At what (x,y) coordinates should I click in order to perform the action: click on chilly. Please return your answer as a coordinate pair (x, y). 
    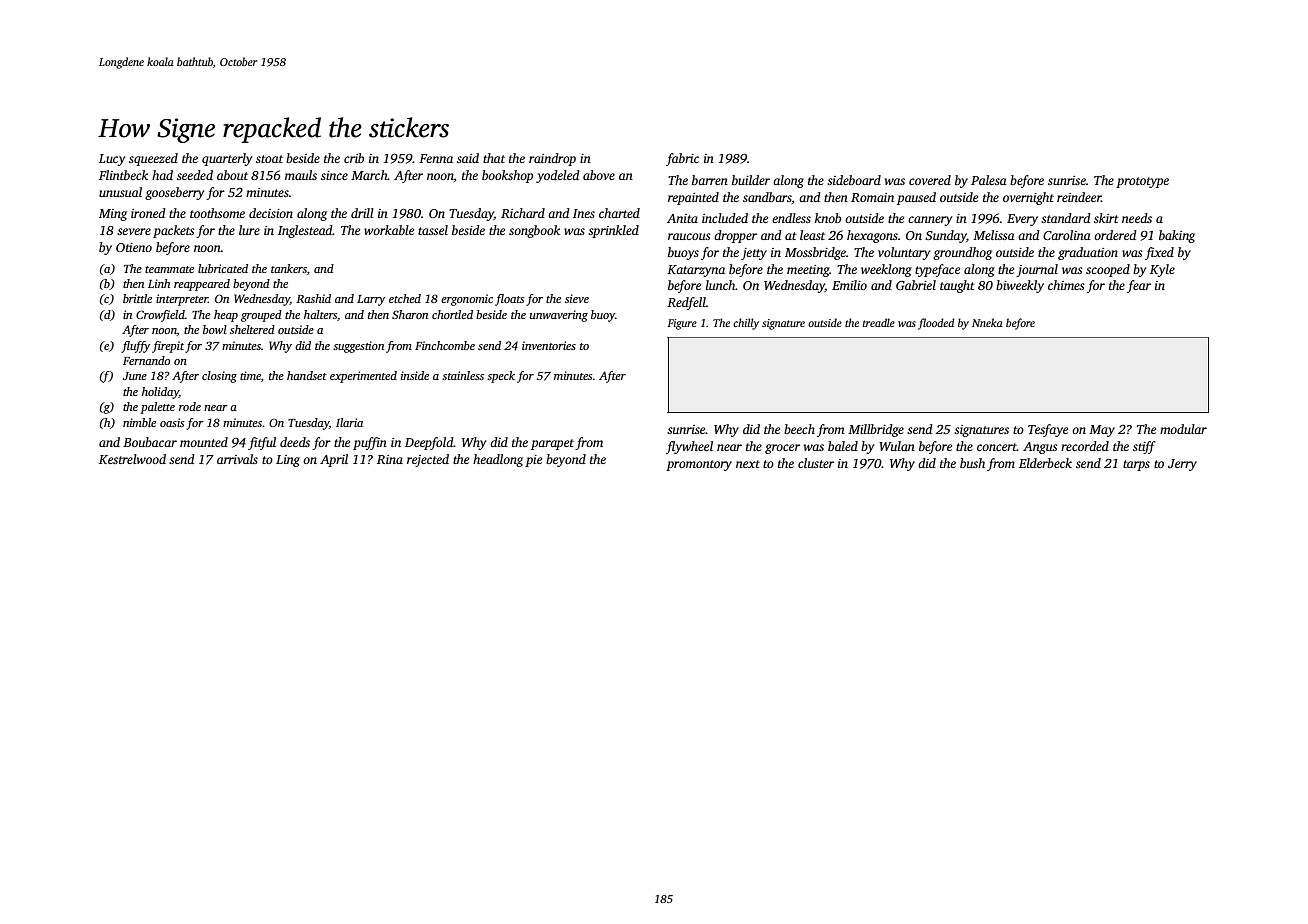
    Looking at the image, I should click on (746, 324).
